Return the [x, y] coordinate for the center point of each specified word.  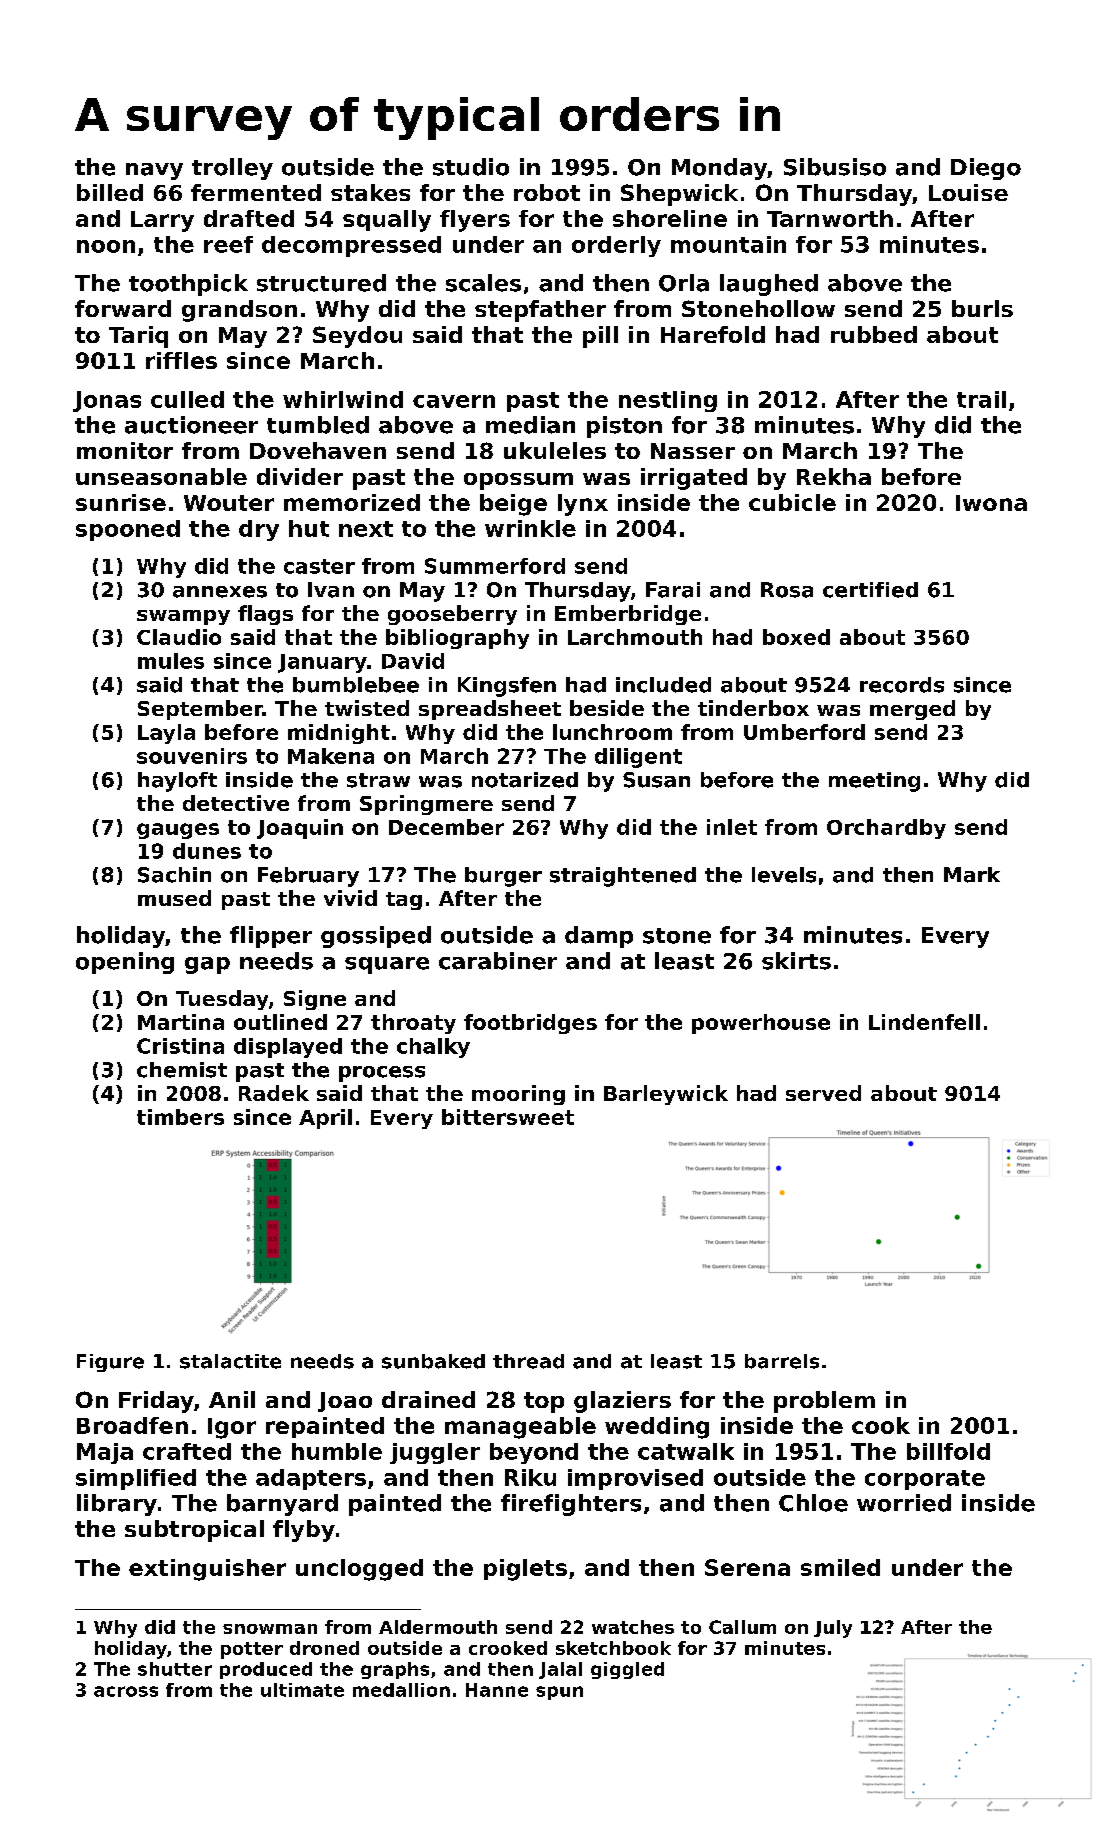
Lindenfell [924, 1022]
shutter [175, 1669]
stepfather [540, 311]
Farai [673, 590]
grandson [239, 311]
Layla [166, 734]
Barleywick [666, 1095]
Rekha [834, 476]
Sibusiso [835, 167]
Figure [110, 1363]
